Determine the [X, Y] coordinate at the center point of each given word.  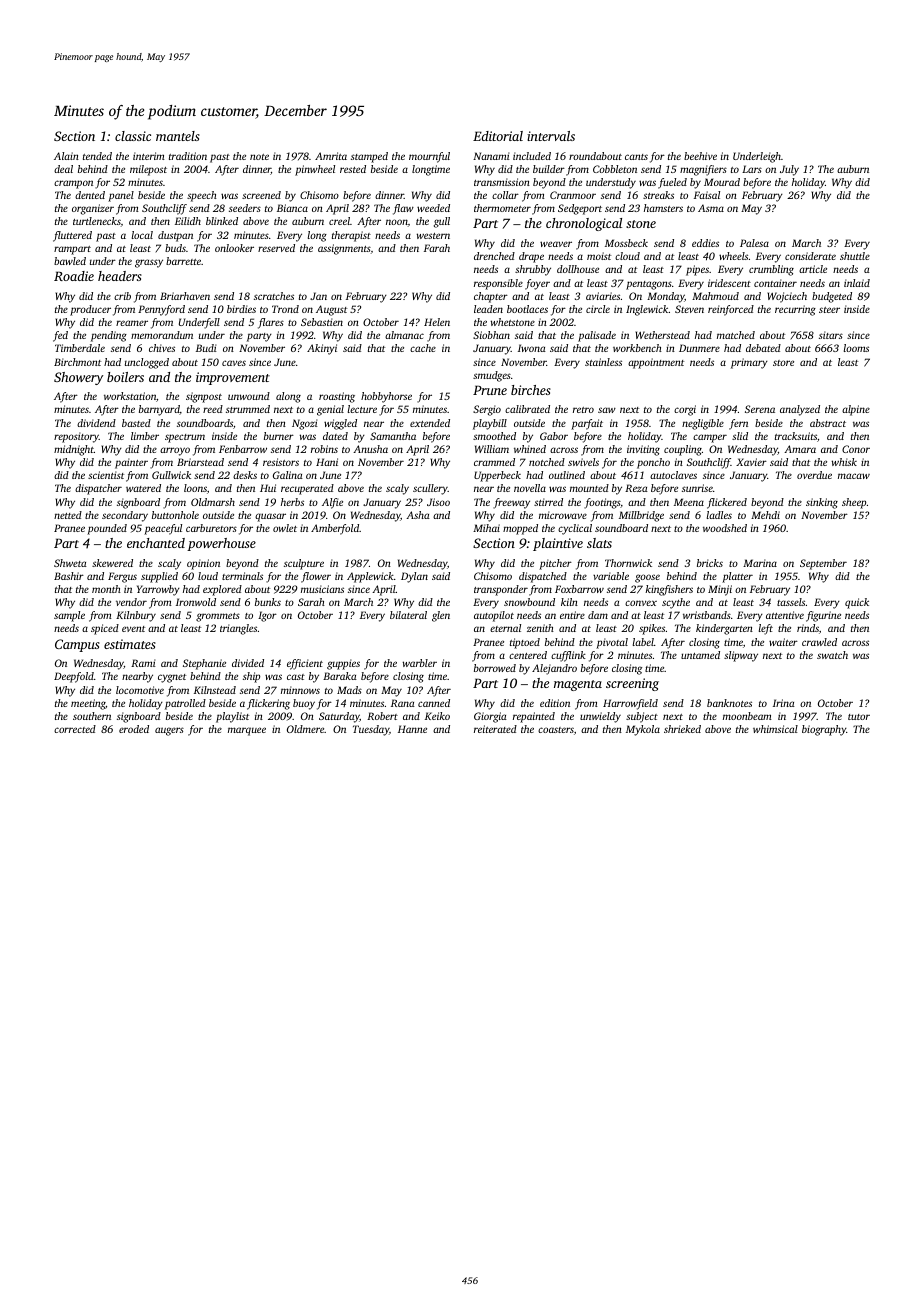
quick [857, 603]
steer [829, 310]
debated [763, 348]
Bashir [69, 576]
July [789, 170]
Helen [437, 322]
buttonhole [175, 515]
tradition [188, 156]
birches [531, 390]
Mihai [486, 528]
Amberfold [335, 529]
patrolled [185, 704]
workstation [130, 396]
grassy [149, 263]
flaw [403, 209]
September [823, 564]
